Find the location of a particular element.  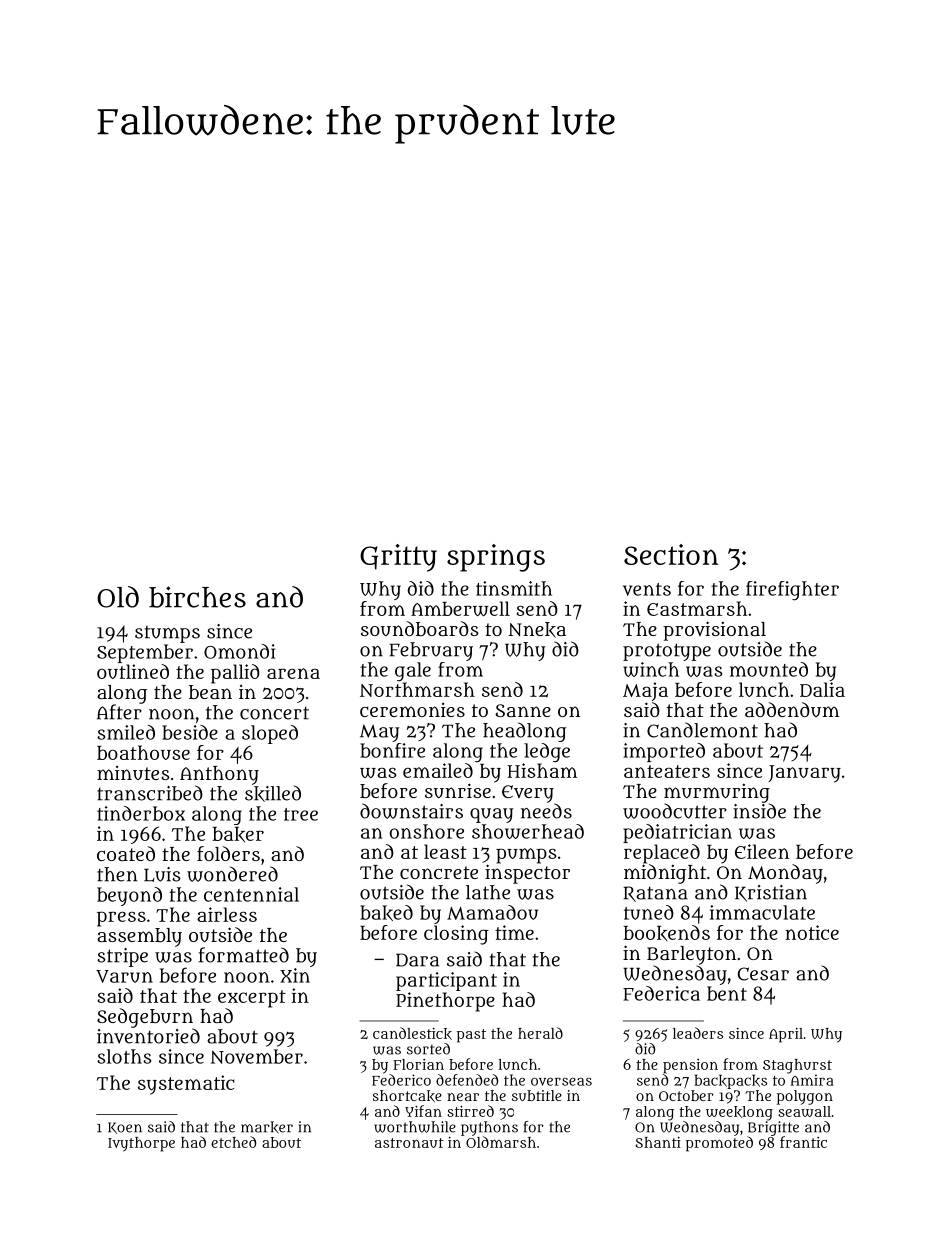

Gritty is located at coordinates (398, 558).
